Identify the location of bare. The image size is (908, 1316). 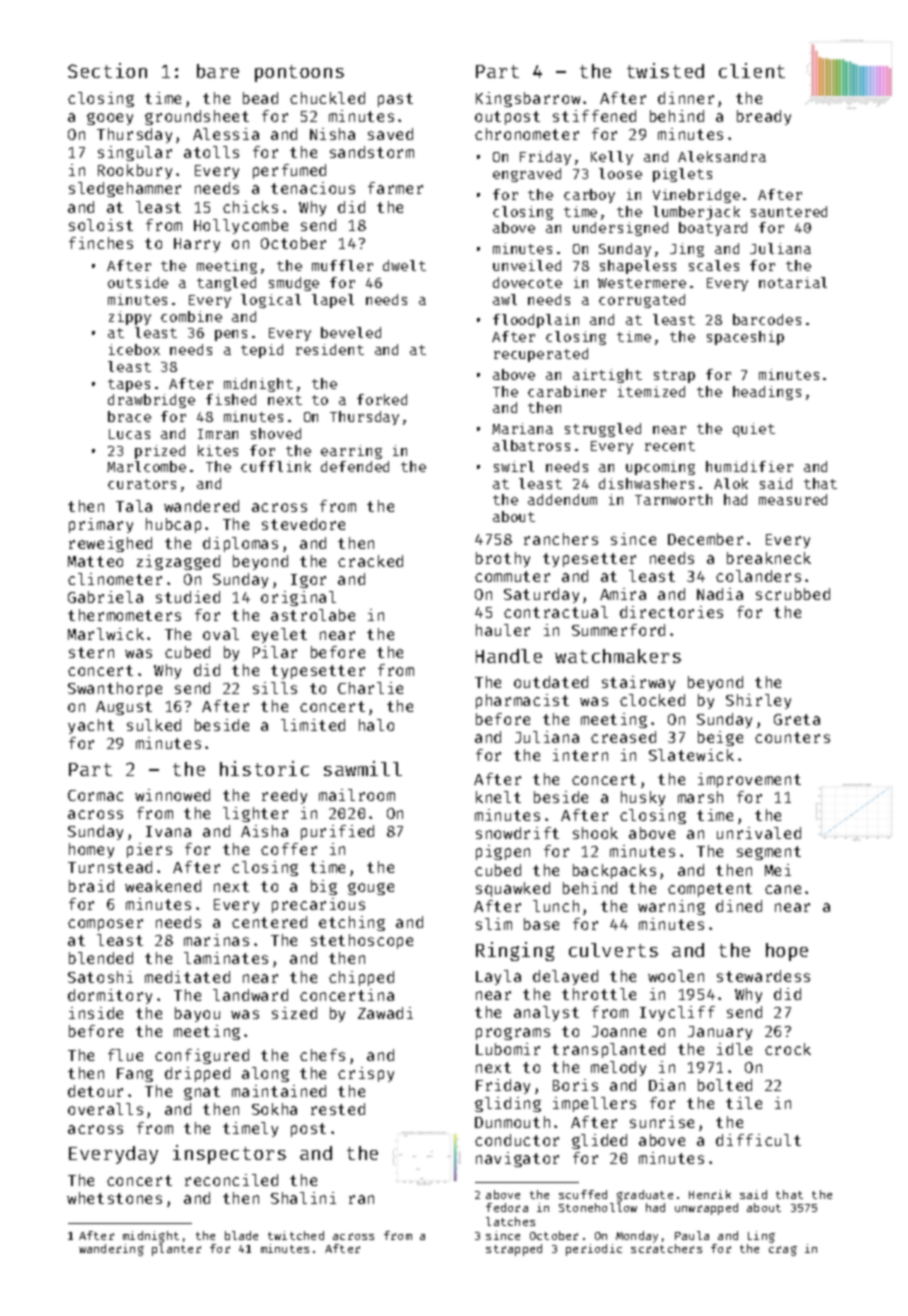
(218, 71).
